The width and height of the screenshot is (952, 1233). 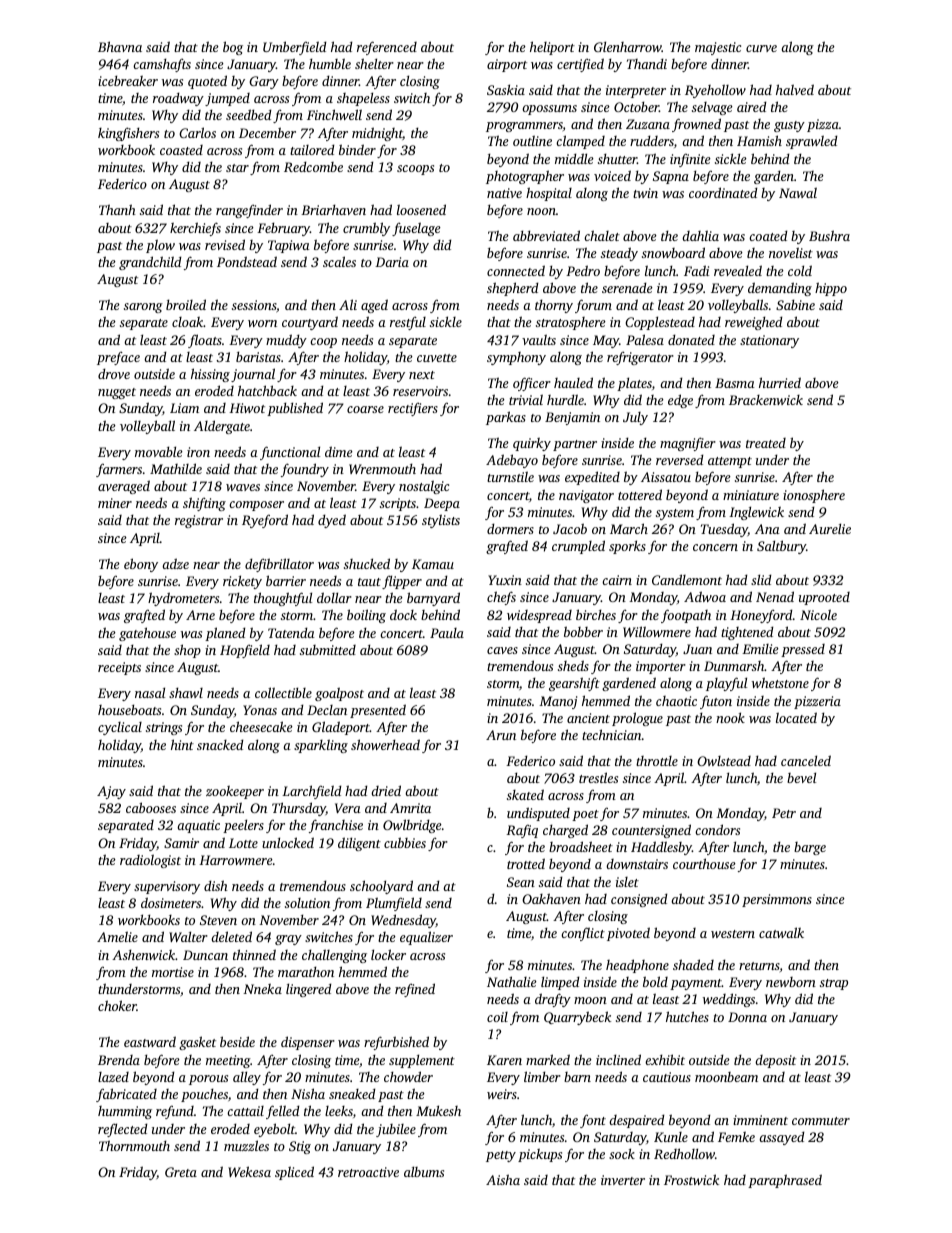 What do you see at coordinates (233, 48) in the screenshot?
I see `bog` at bounding box center [233, 48].
